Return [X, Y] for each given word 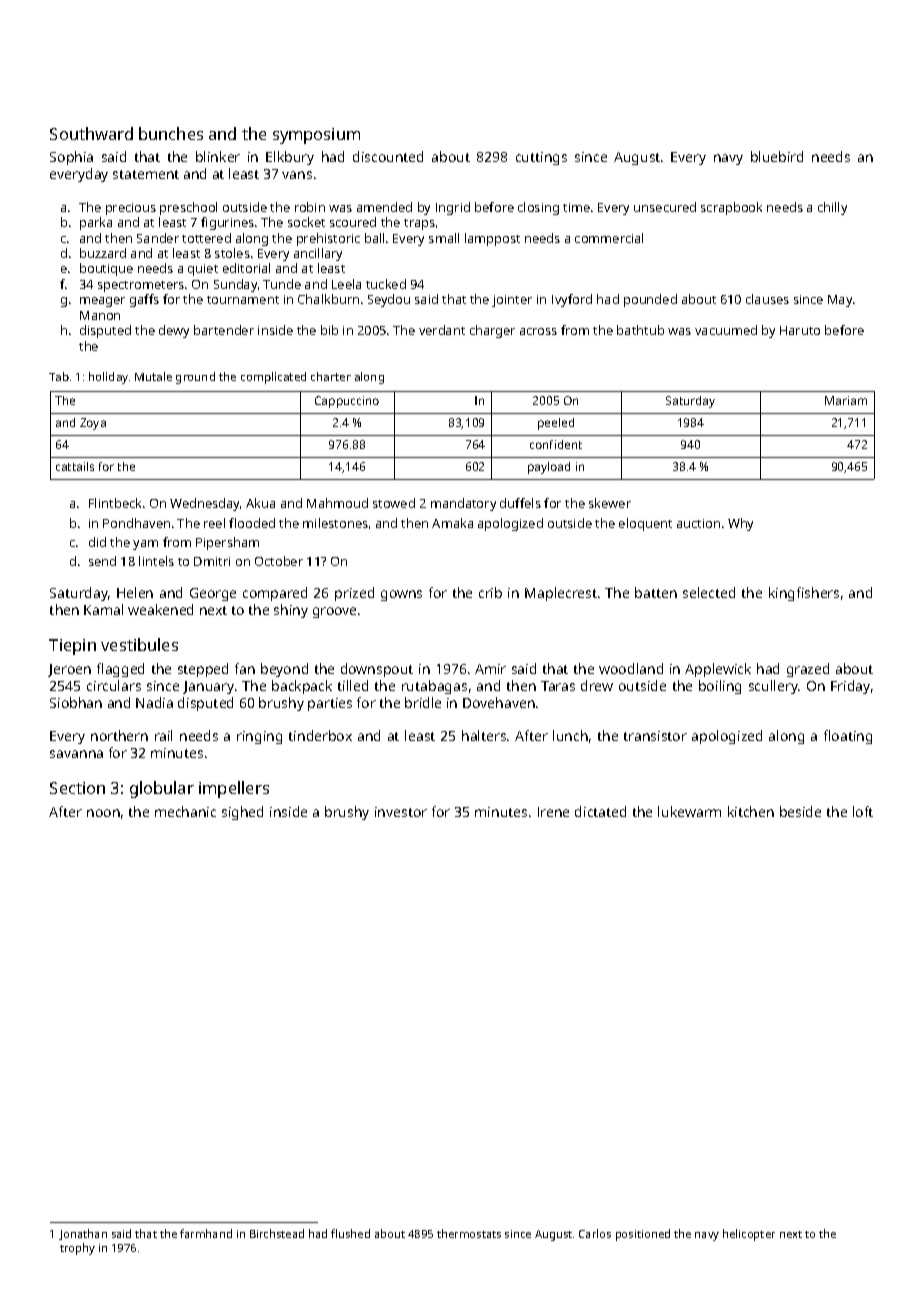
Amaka [452, 523]
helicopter [749, 1235]
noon [103, 813]
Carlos [595, 1233]
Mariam [846, 400]
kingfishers [804, 594]
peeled [556, 424]
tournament [243, 300]
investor [401, 812]
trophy [77, 1249]
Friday [850, 687]
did [97, 542]
